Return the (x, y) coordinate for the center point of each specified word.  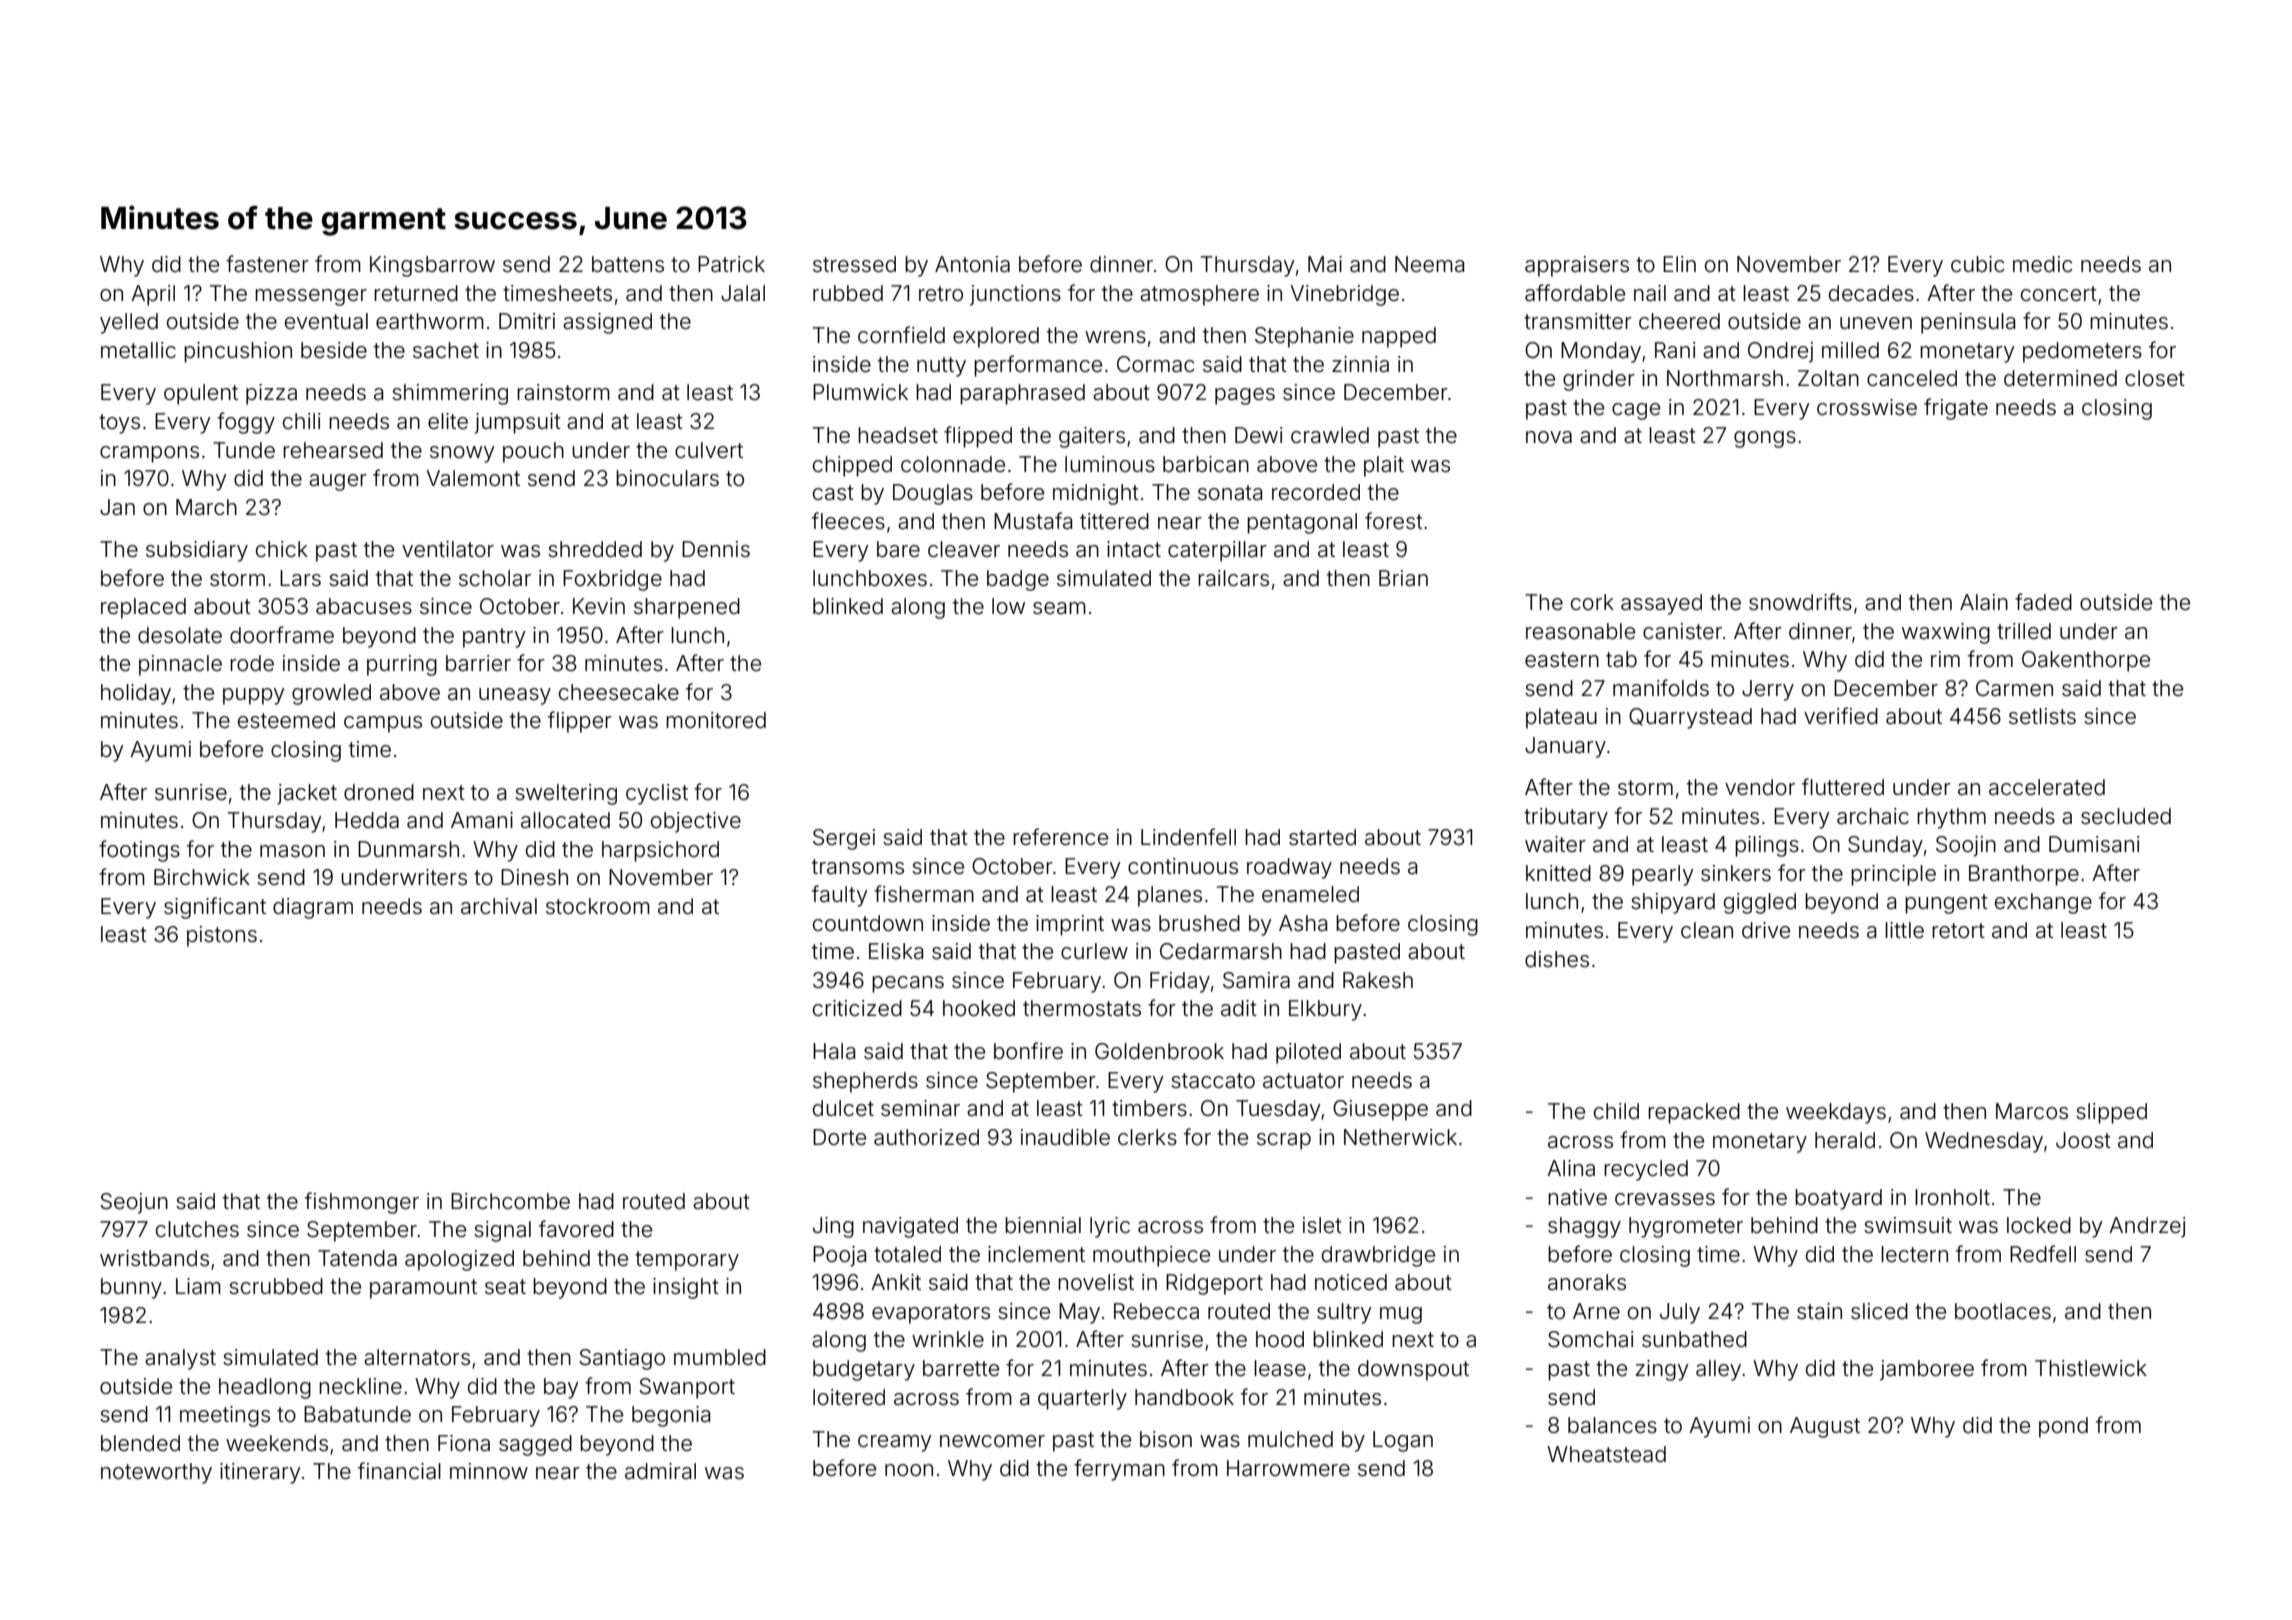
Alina (1571, 1168)
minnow (489, 1471)
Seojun (134, 1203)
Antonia (972, 264)
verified (1841, 715)
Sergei (844, 839)
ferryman (1119, 1470)
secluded (2126, 816)
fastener (267, 264)
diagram (313, 908)
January (1565, 747)
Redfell (2043, 1254)
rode (252, 663)
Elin (1679, 264)
